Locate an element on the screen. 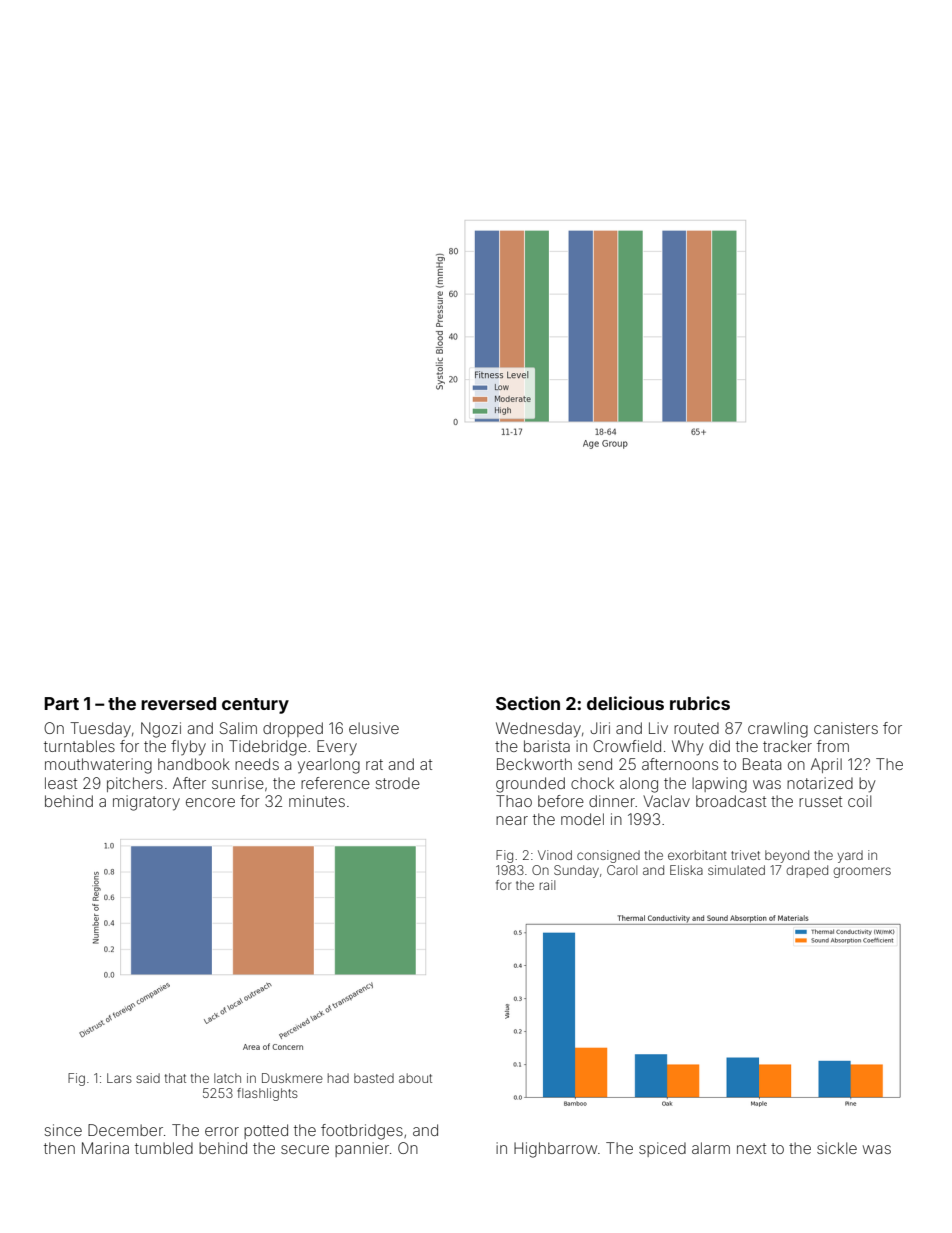 This screenshot has width=952, height=1233. turntables is located at coordinates (79, 746).
